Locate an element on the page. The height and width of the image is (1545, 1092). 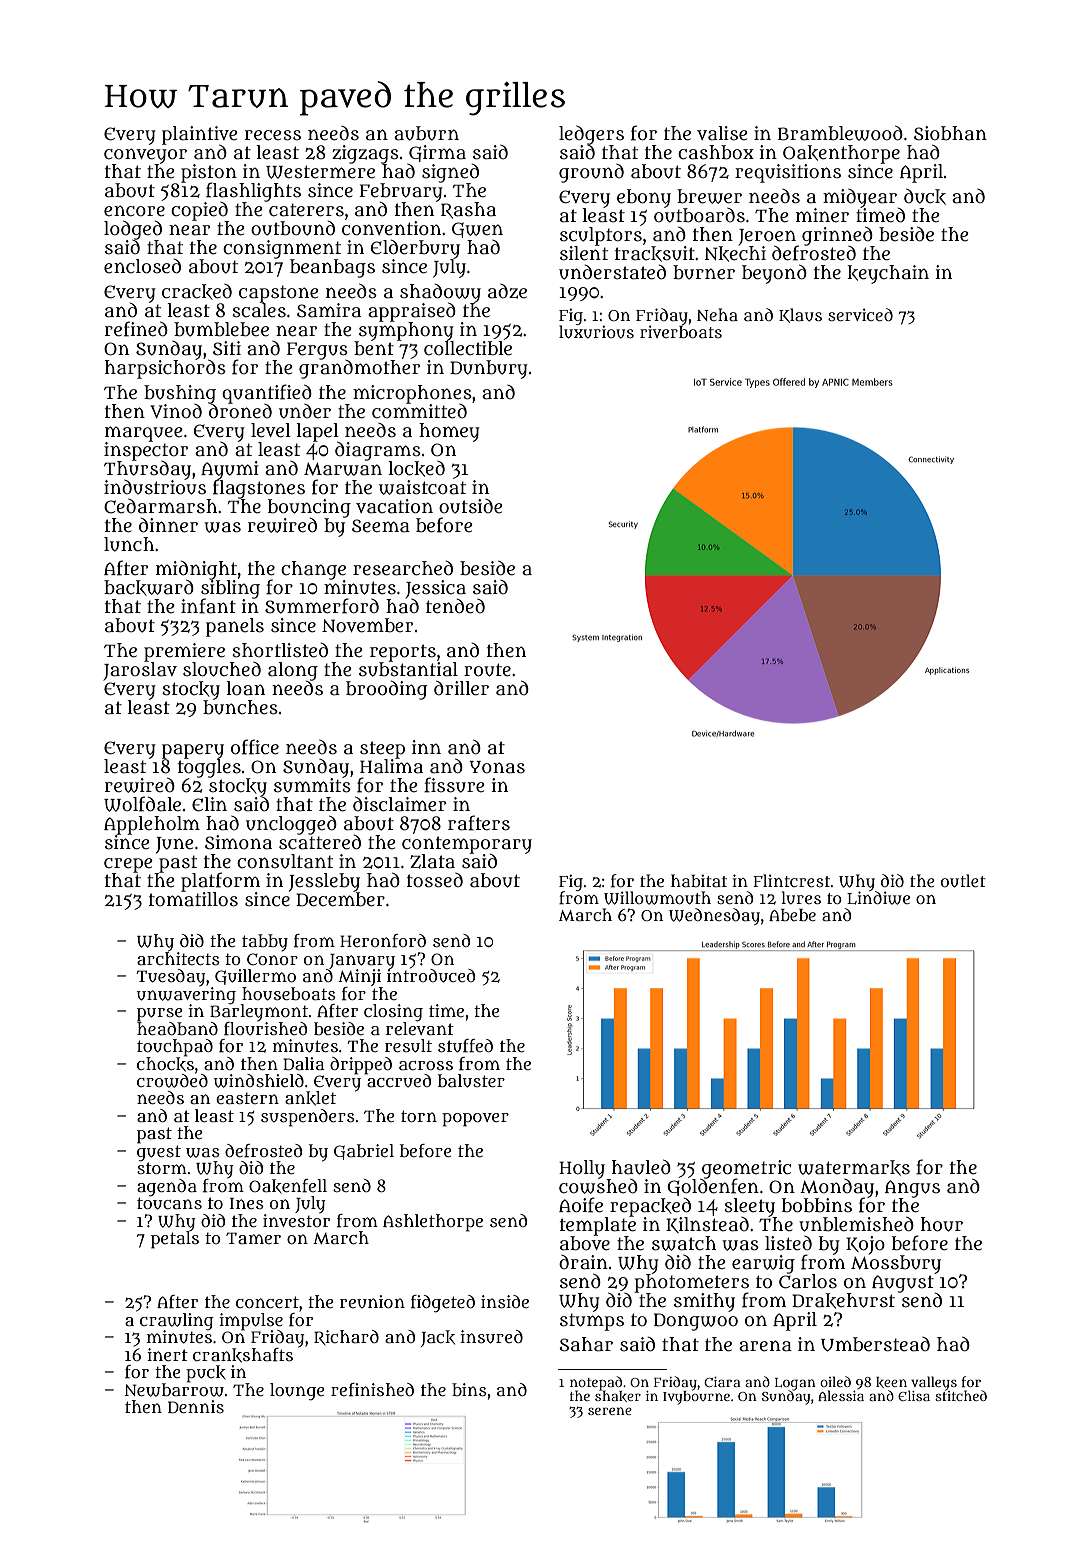
riverboats is located at coordinates (681, 331).
